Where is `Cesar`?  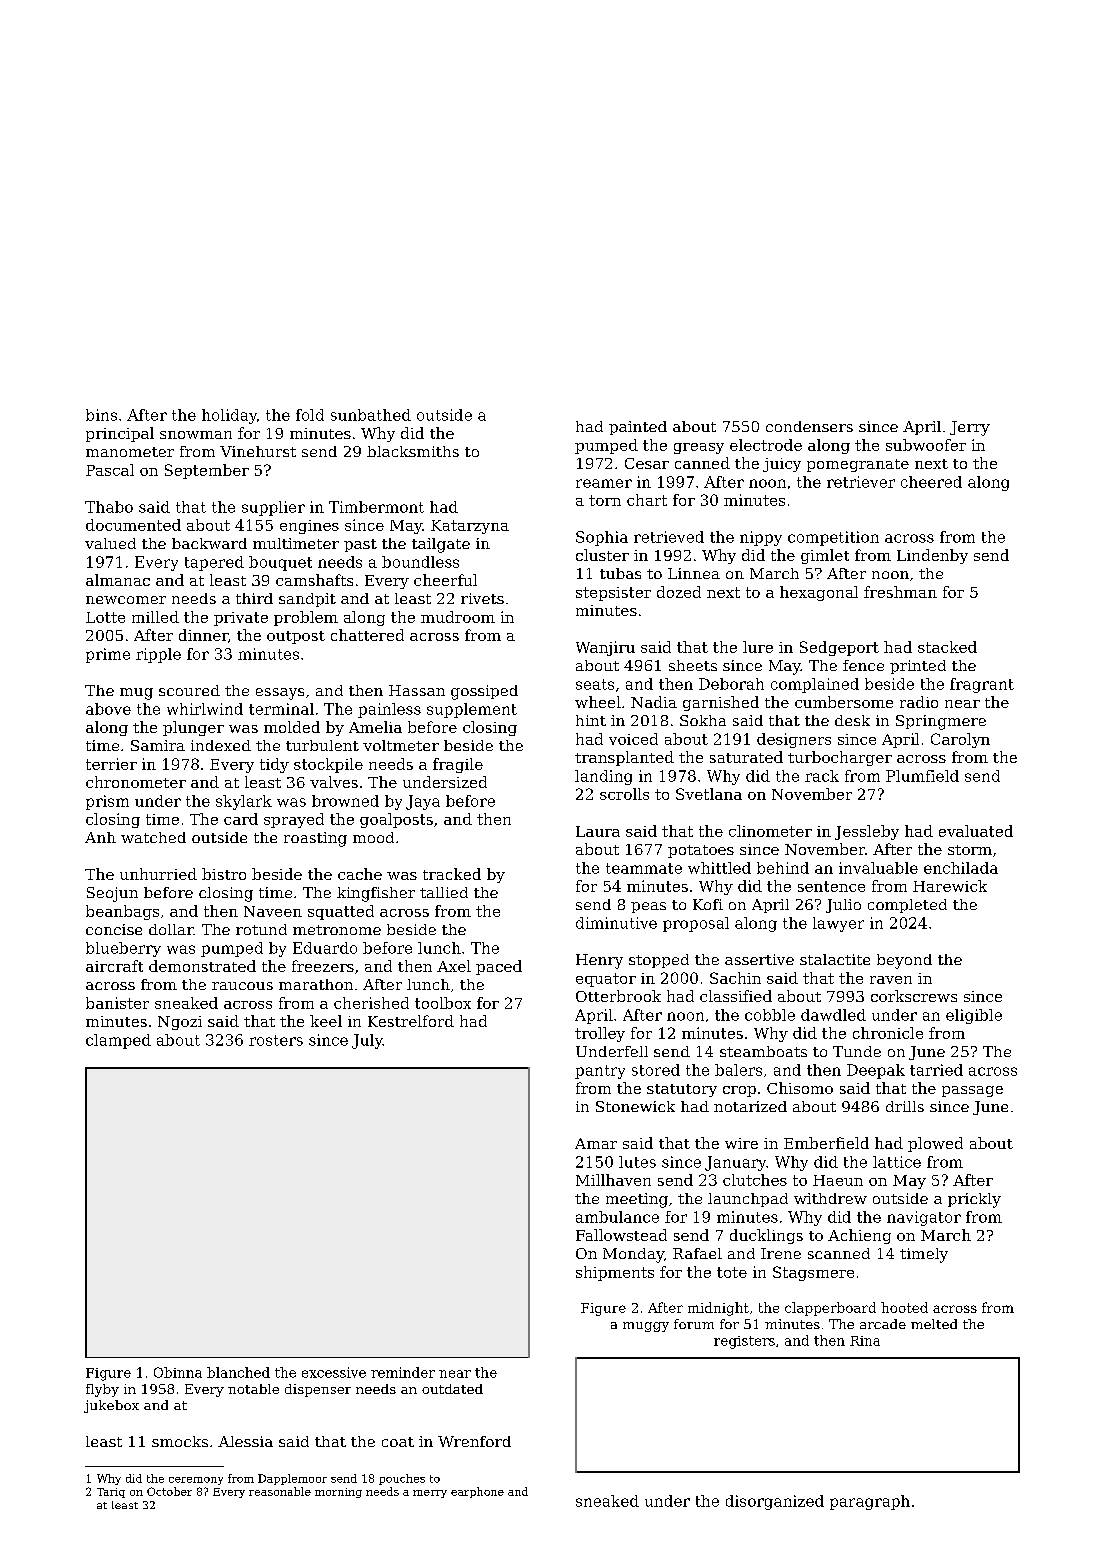 Cesar is located at coordinates (647, 463).
